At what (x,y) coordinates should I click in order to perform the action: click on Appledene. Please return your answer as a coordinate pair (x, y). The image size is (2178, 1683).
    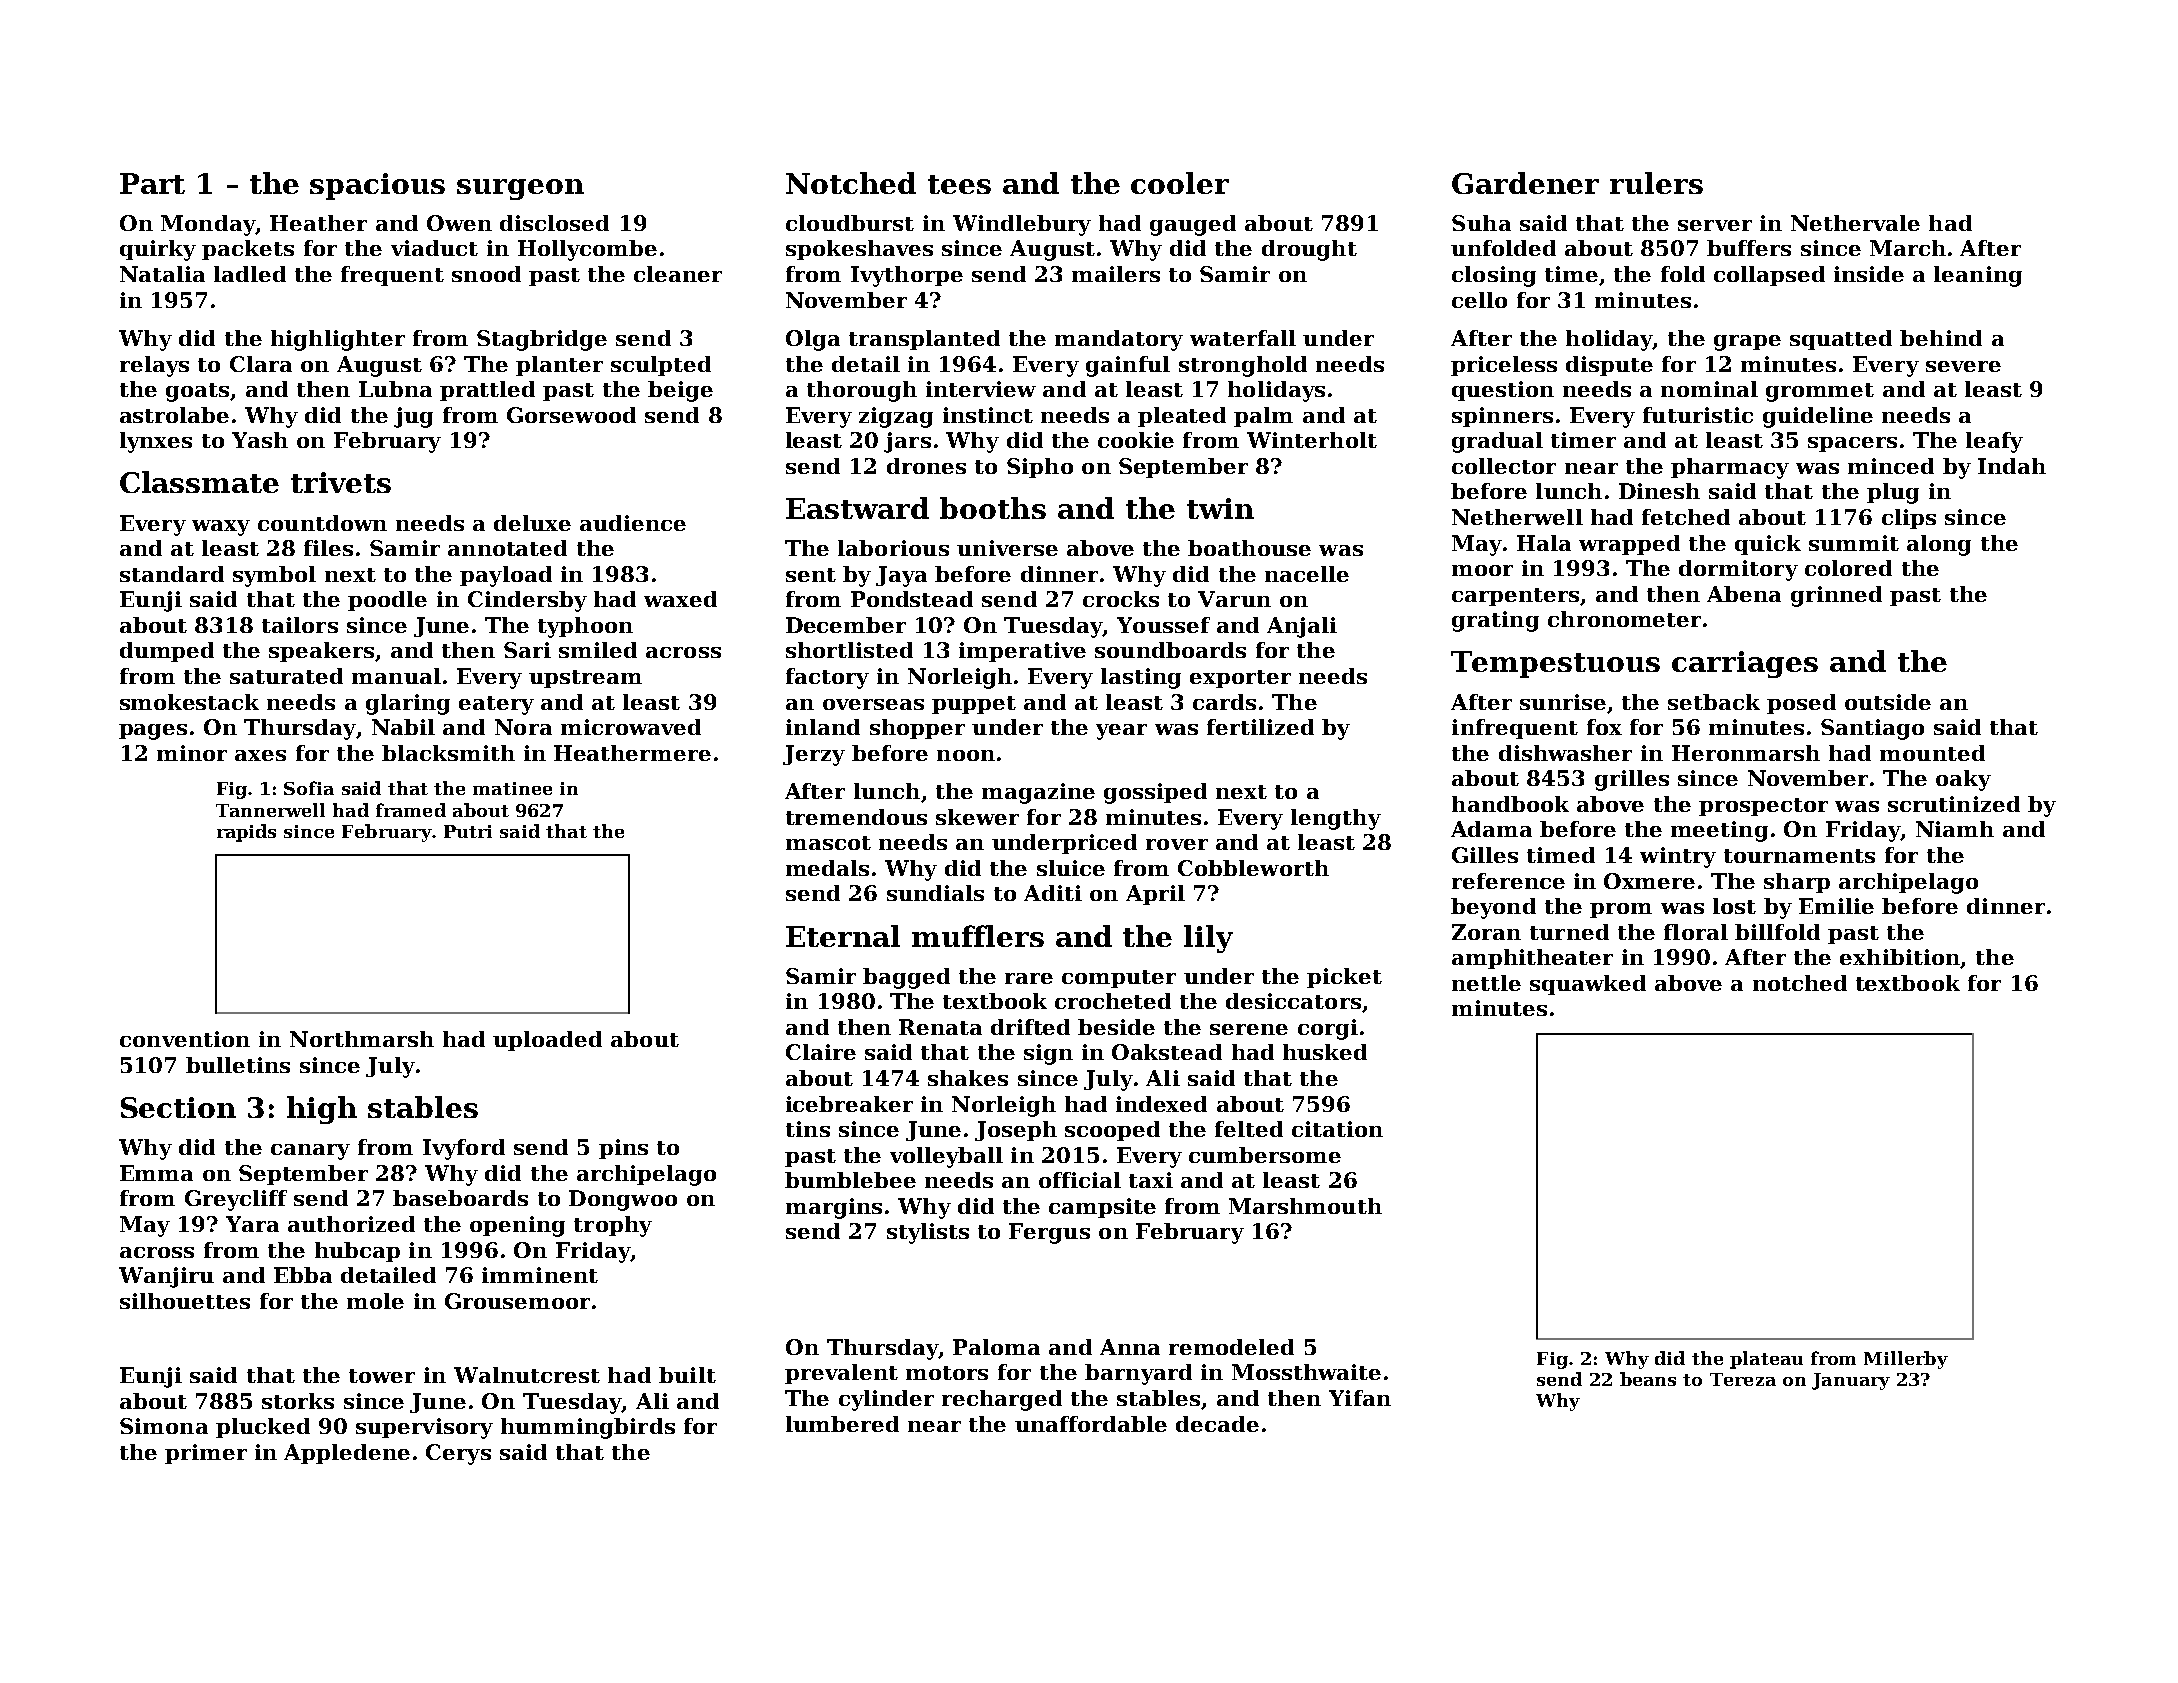
    Looking at the image, I should click on (347, 1454).
